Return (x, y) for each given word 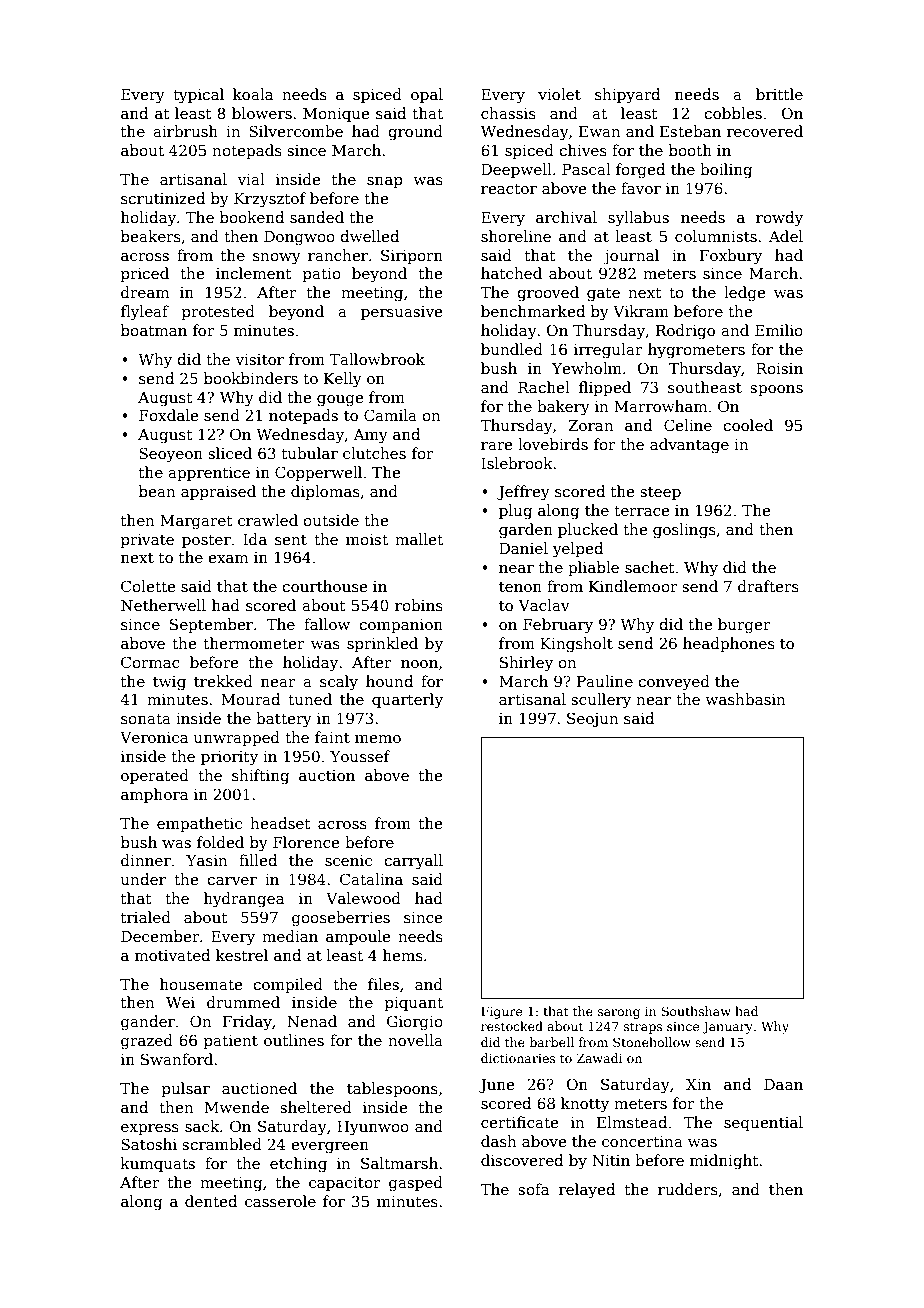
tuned (310, 699)
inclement (254, 273)
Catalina (371, 879)
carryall (413, 862)
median (290, 936)
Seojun (593, 720)
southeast (705, 387)
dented (211, 1201)
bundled (512, 349)
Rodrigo (685, 332)
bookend (252, 217)
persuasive (401, 313)
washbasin (745, 699)
